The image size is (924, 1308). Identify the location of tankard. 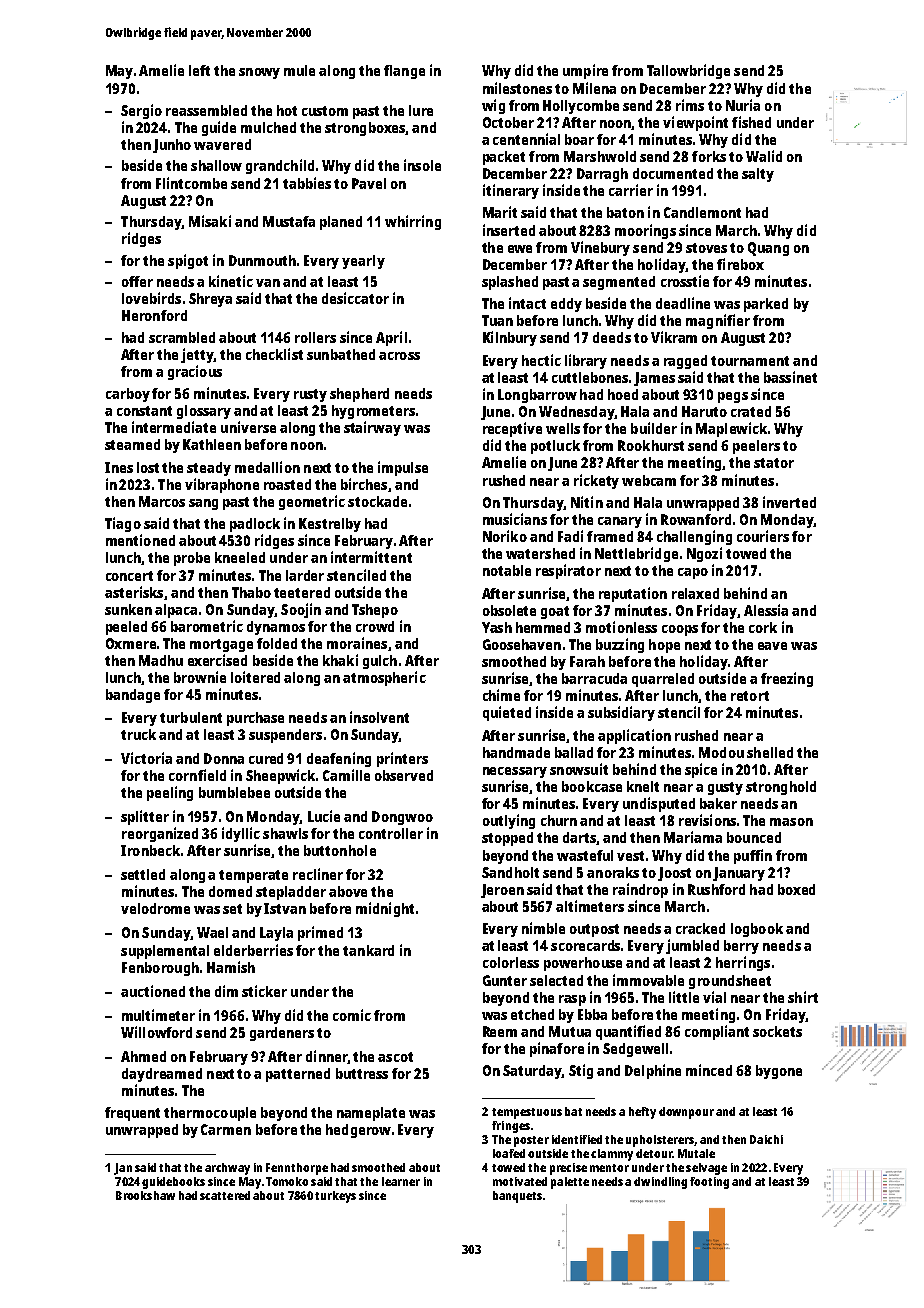
(368, 950).
